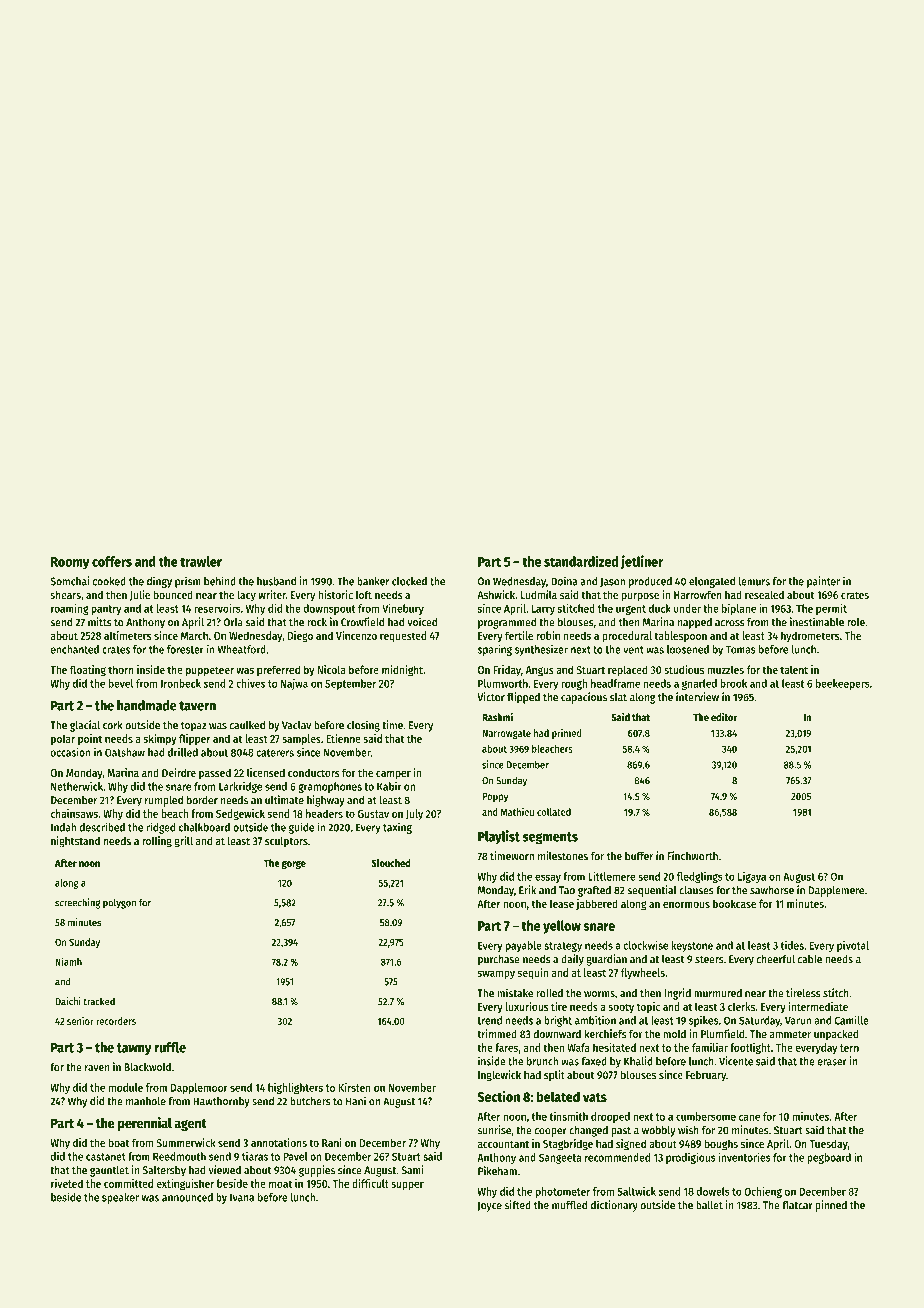 The width and height of the page is (924, 1308). Describe the element at coordinates (749, 1117) in the page. I see `cane` at that location.
